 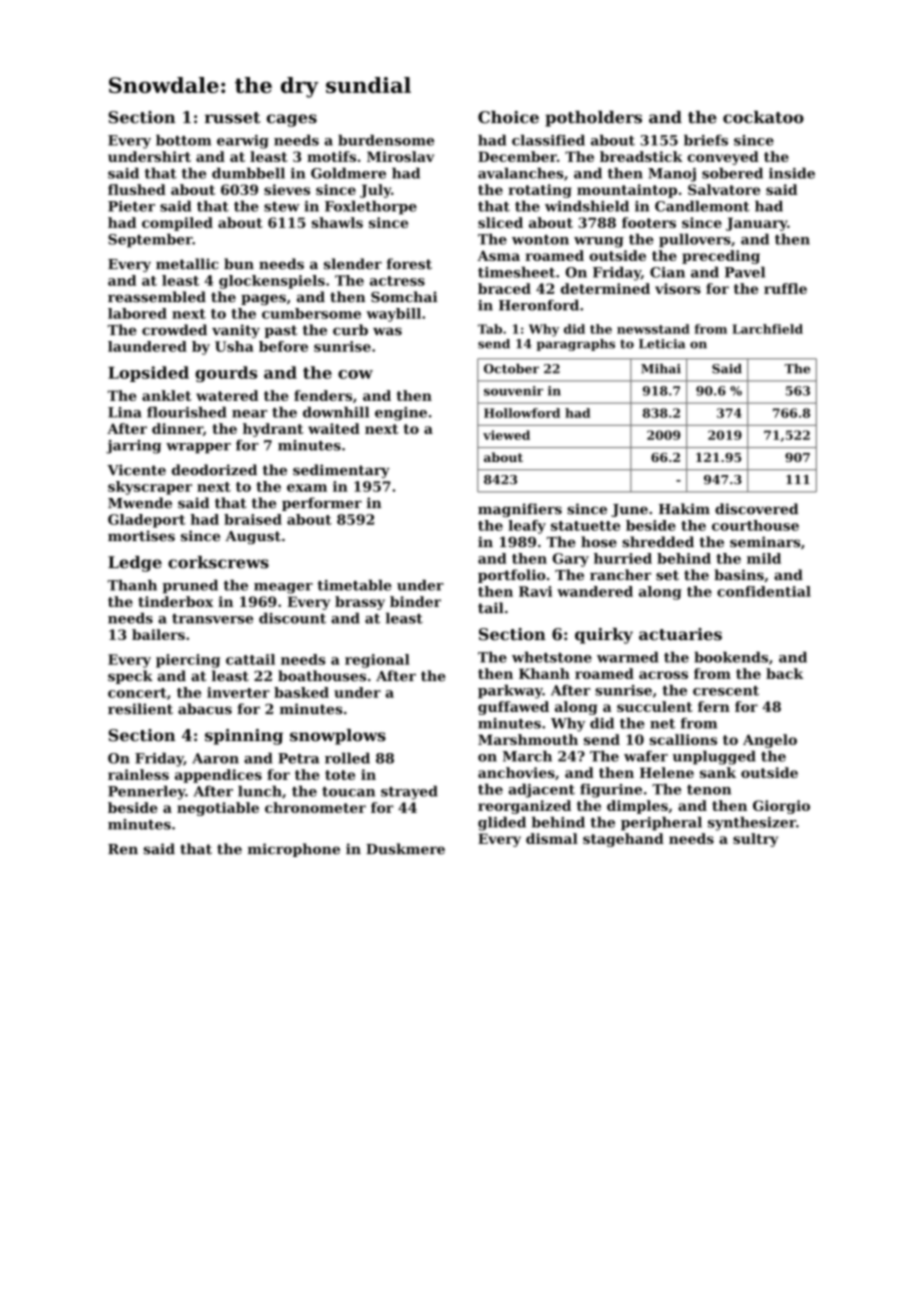 I want to click on labored, so click(x=137, y=313).
